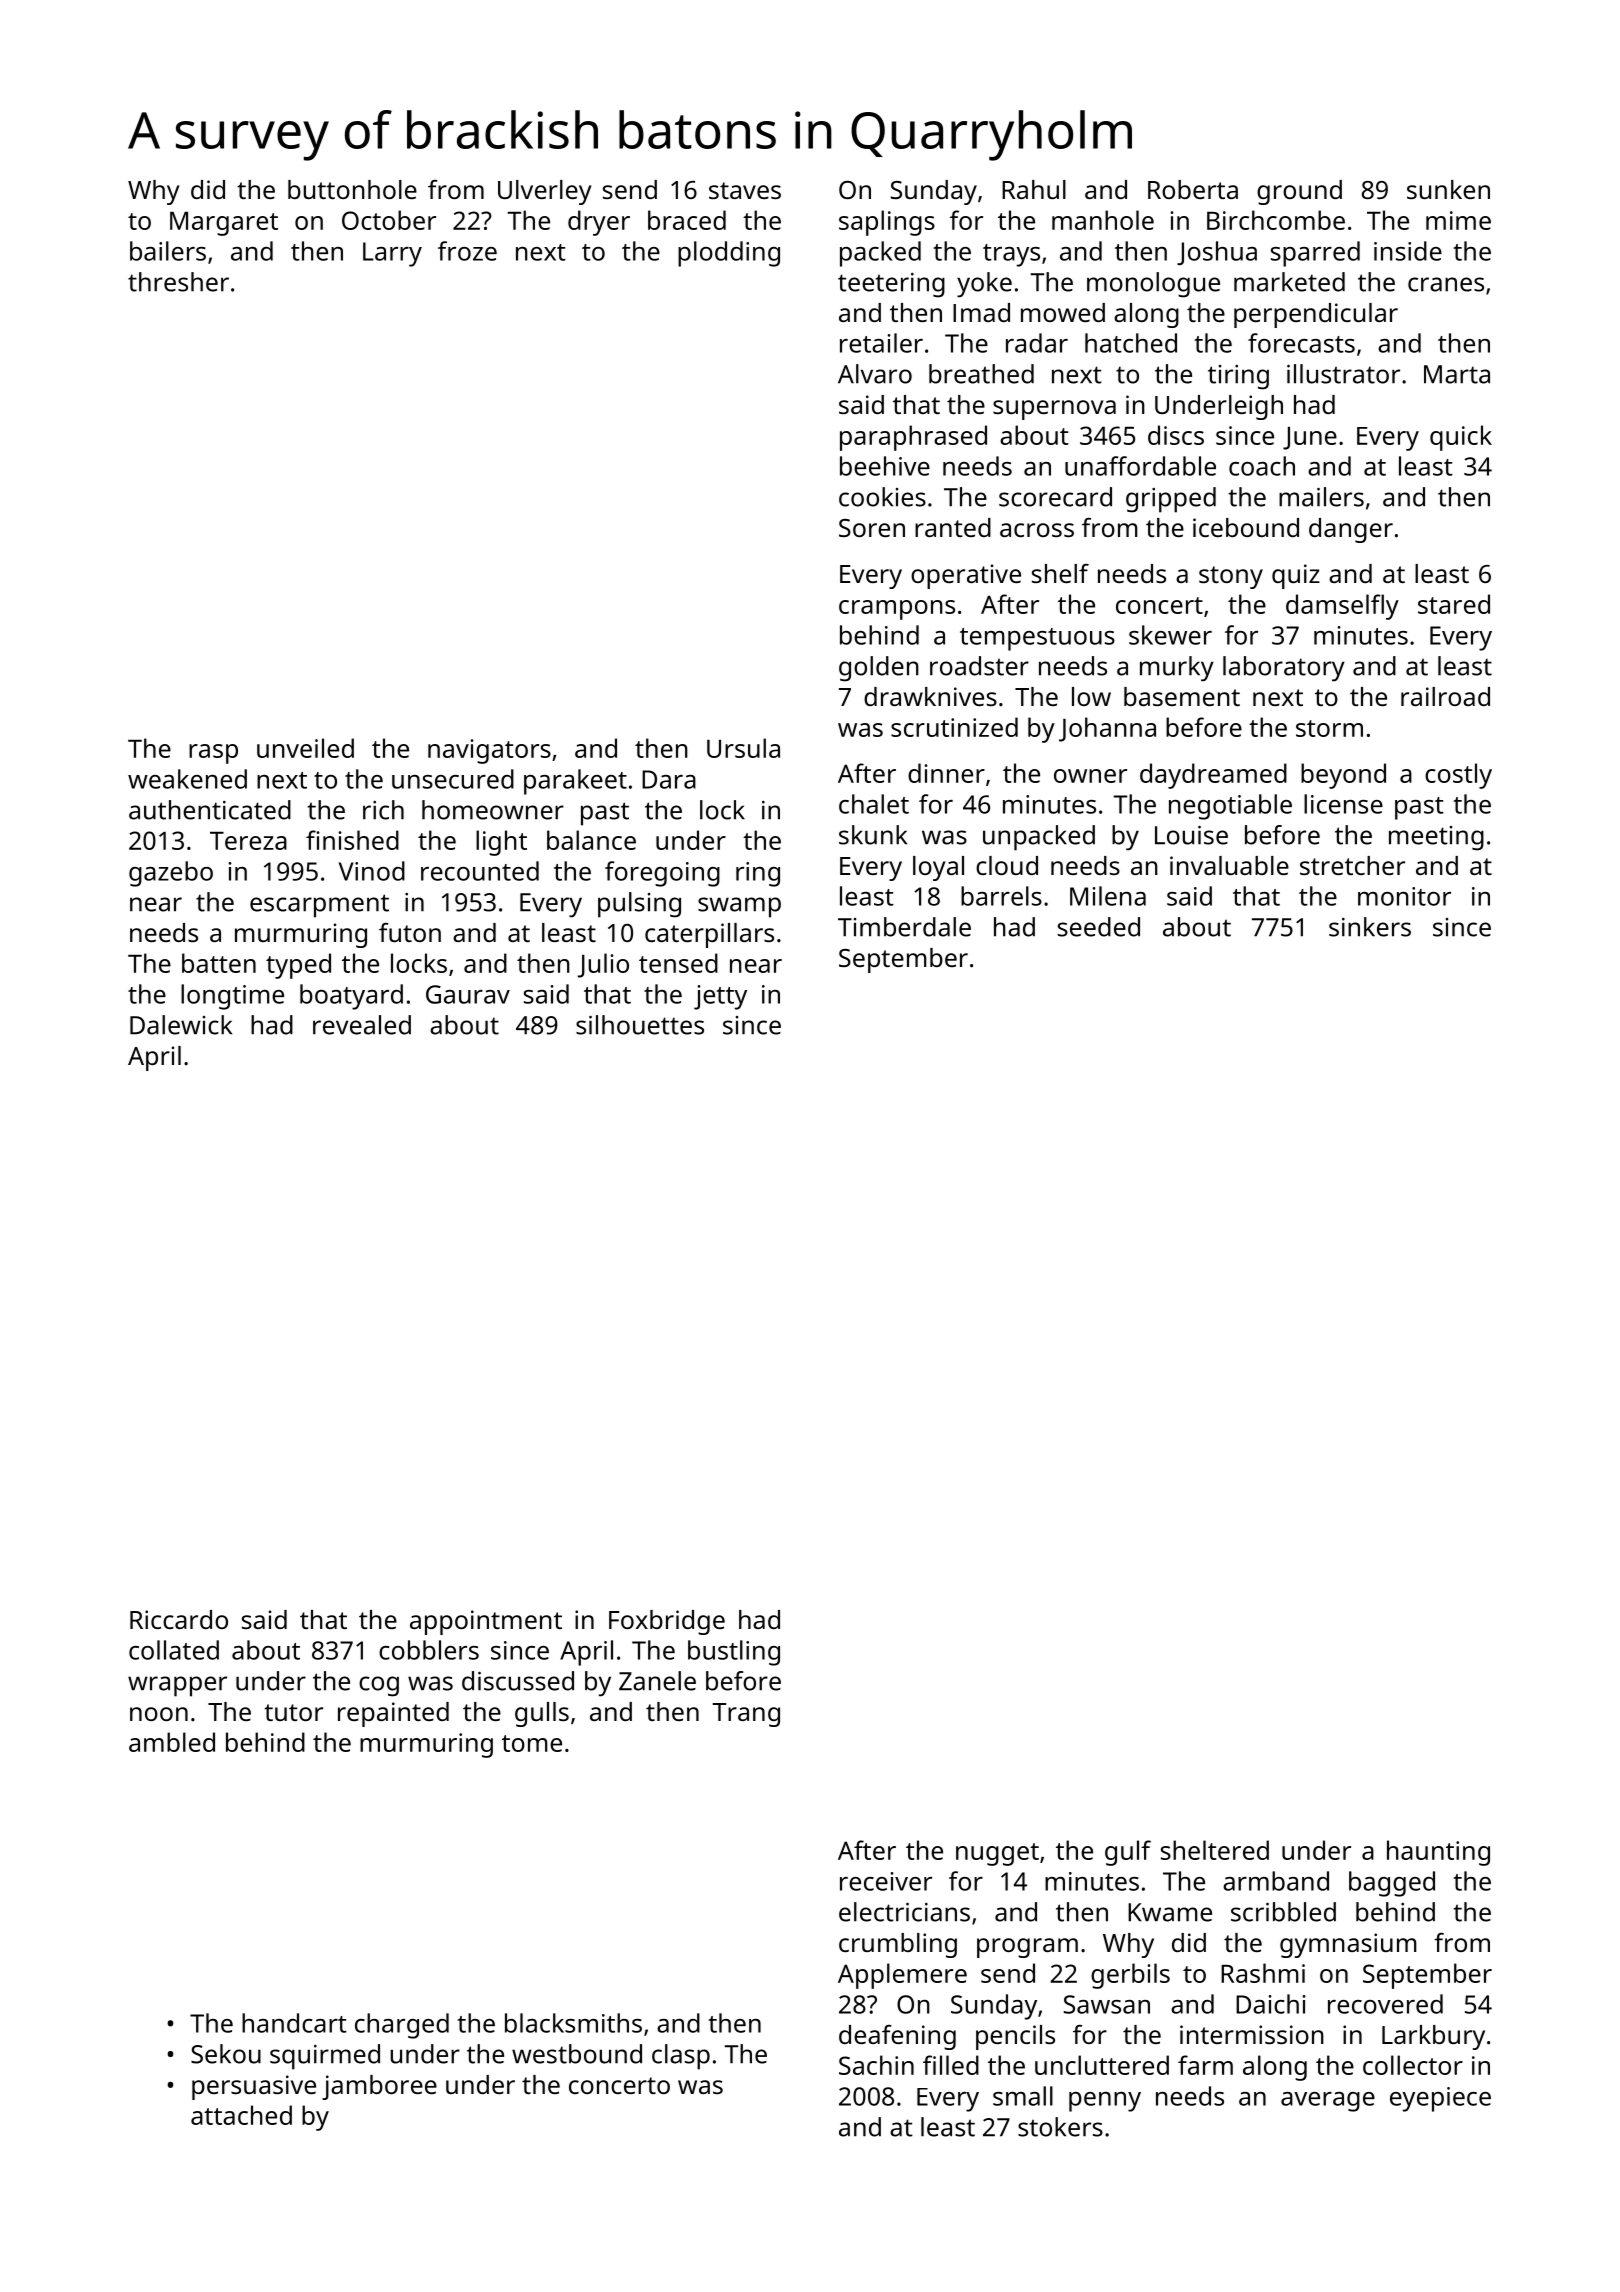 The image size is (1620, 2292). What do you see at coordinates (468, 994) in the screenshot?
I see `Gaurav` at bounding box center [468, 994].
